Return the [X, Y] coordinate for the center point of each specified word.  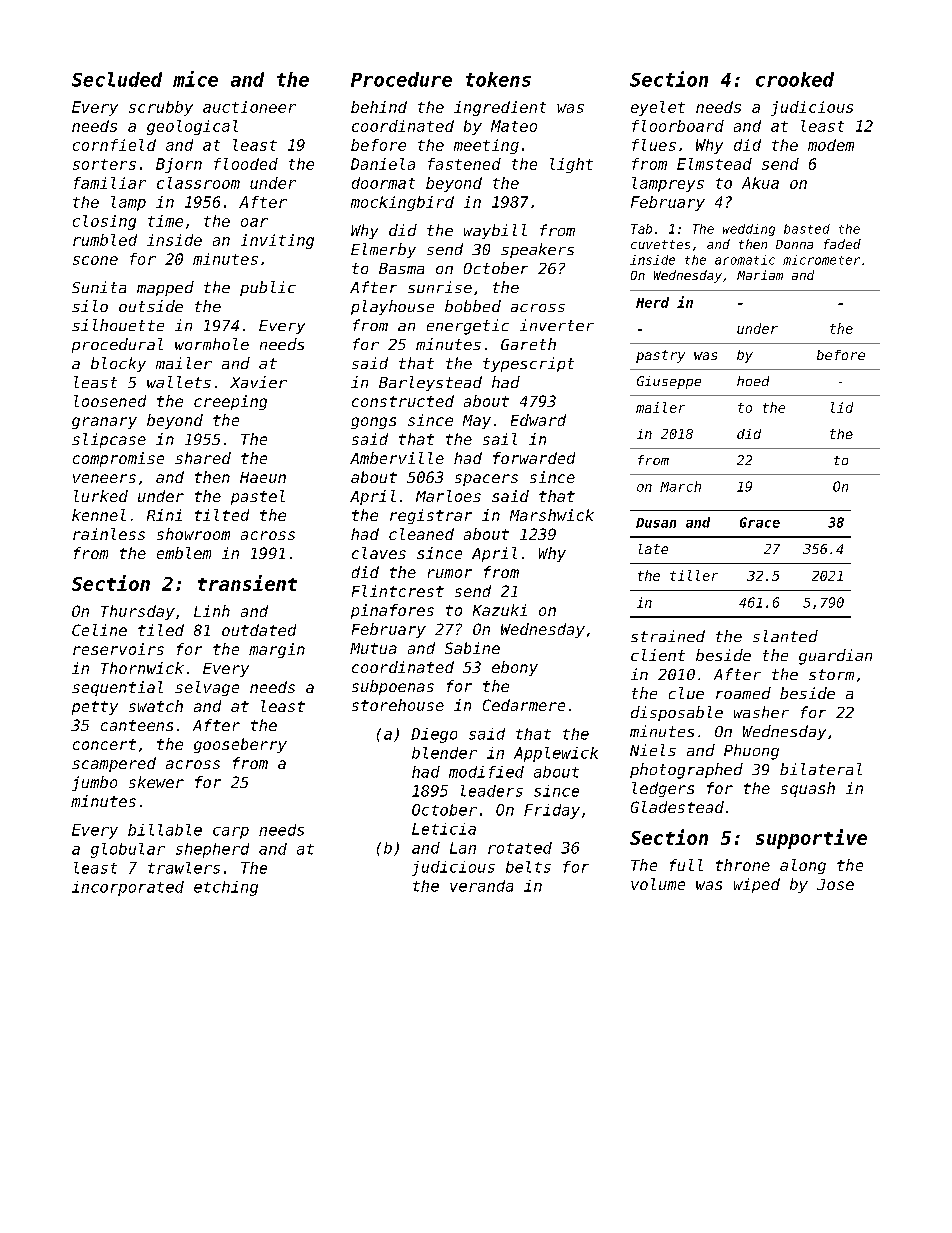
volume [658, 884]
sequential [117, 688]
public [268, 288]
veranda [481, 886]
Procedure [401, 79]
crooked [795, 79]
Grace [760, 522]
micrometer [821, 260]
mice [195, 79]
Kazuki [500, 610]
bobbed [473, 306]
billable [165, 830]
